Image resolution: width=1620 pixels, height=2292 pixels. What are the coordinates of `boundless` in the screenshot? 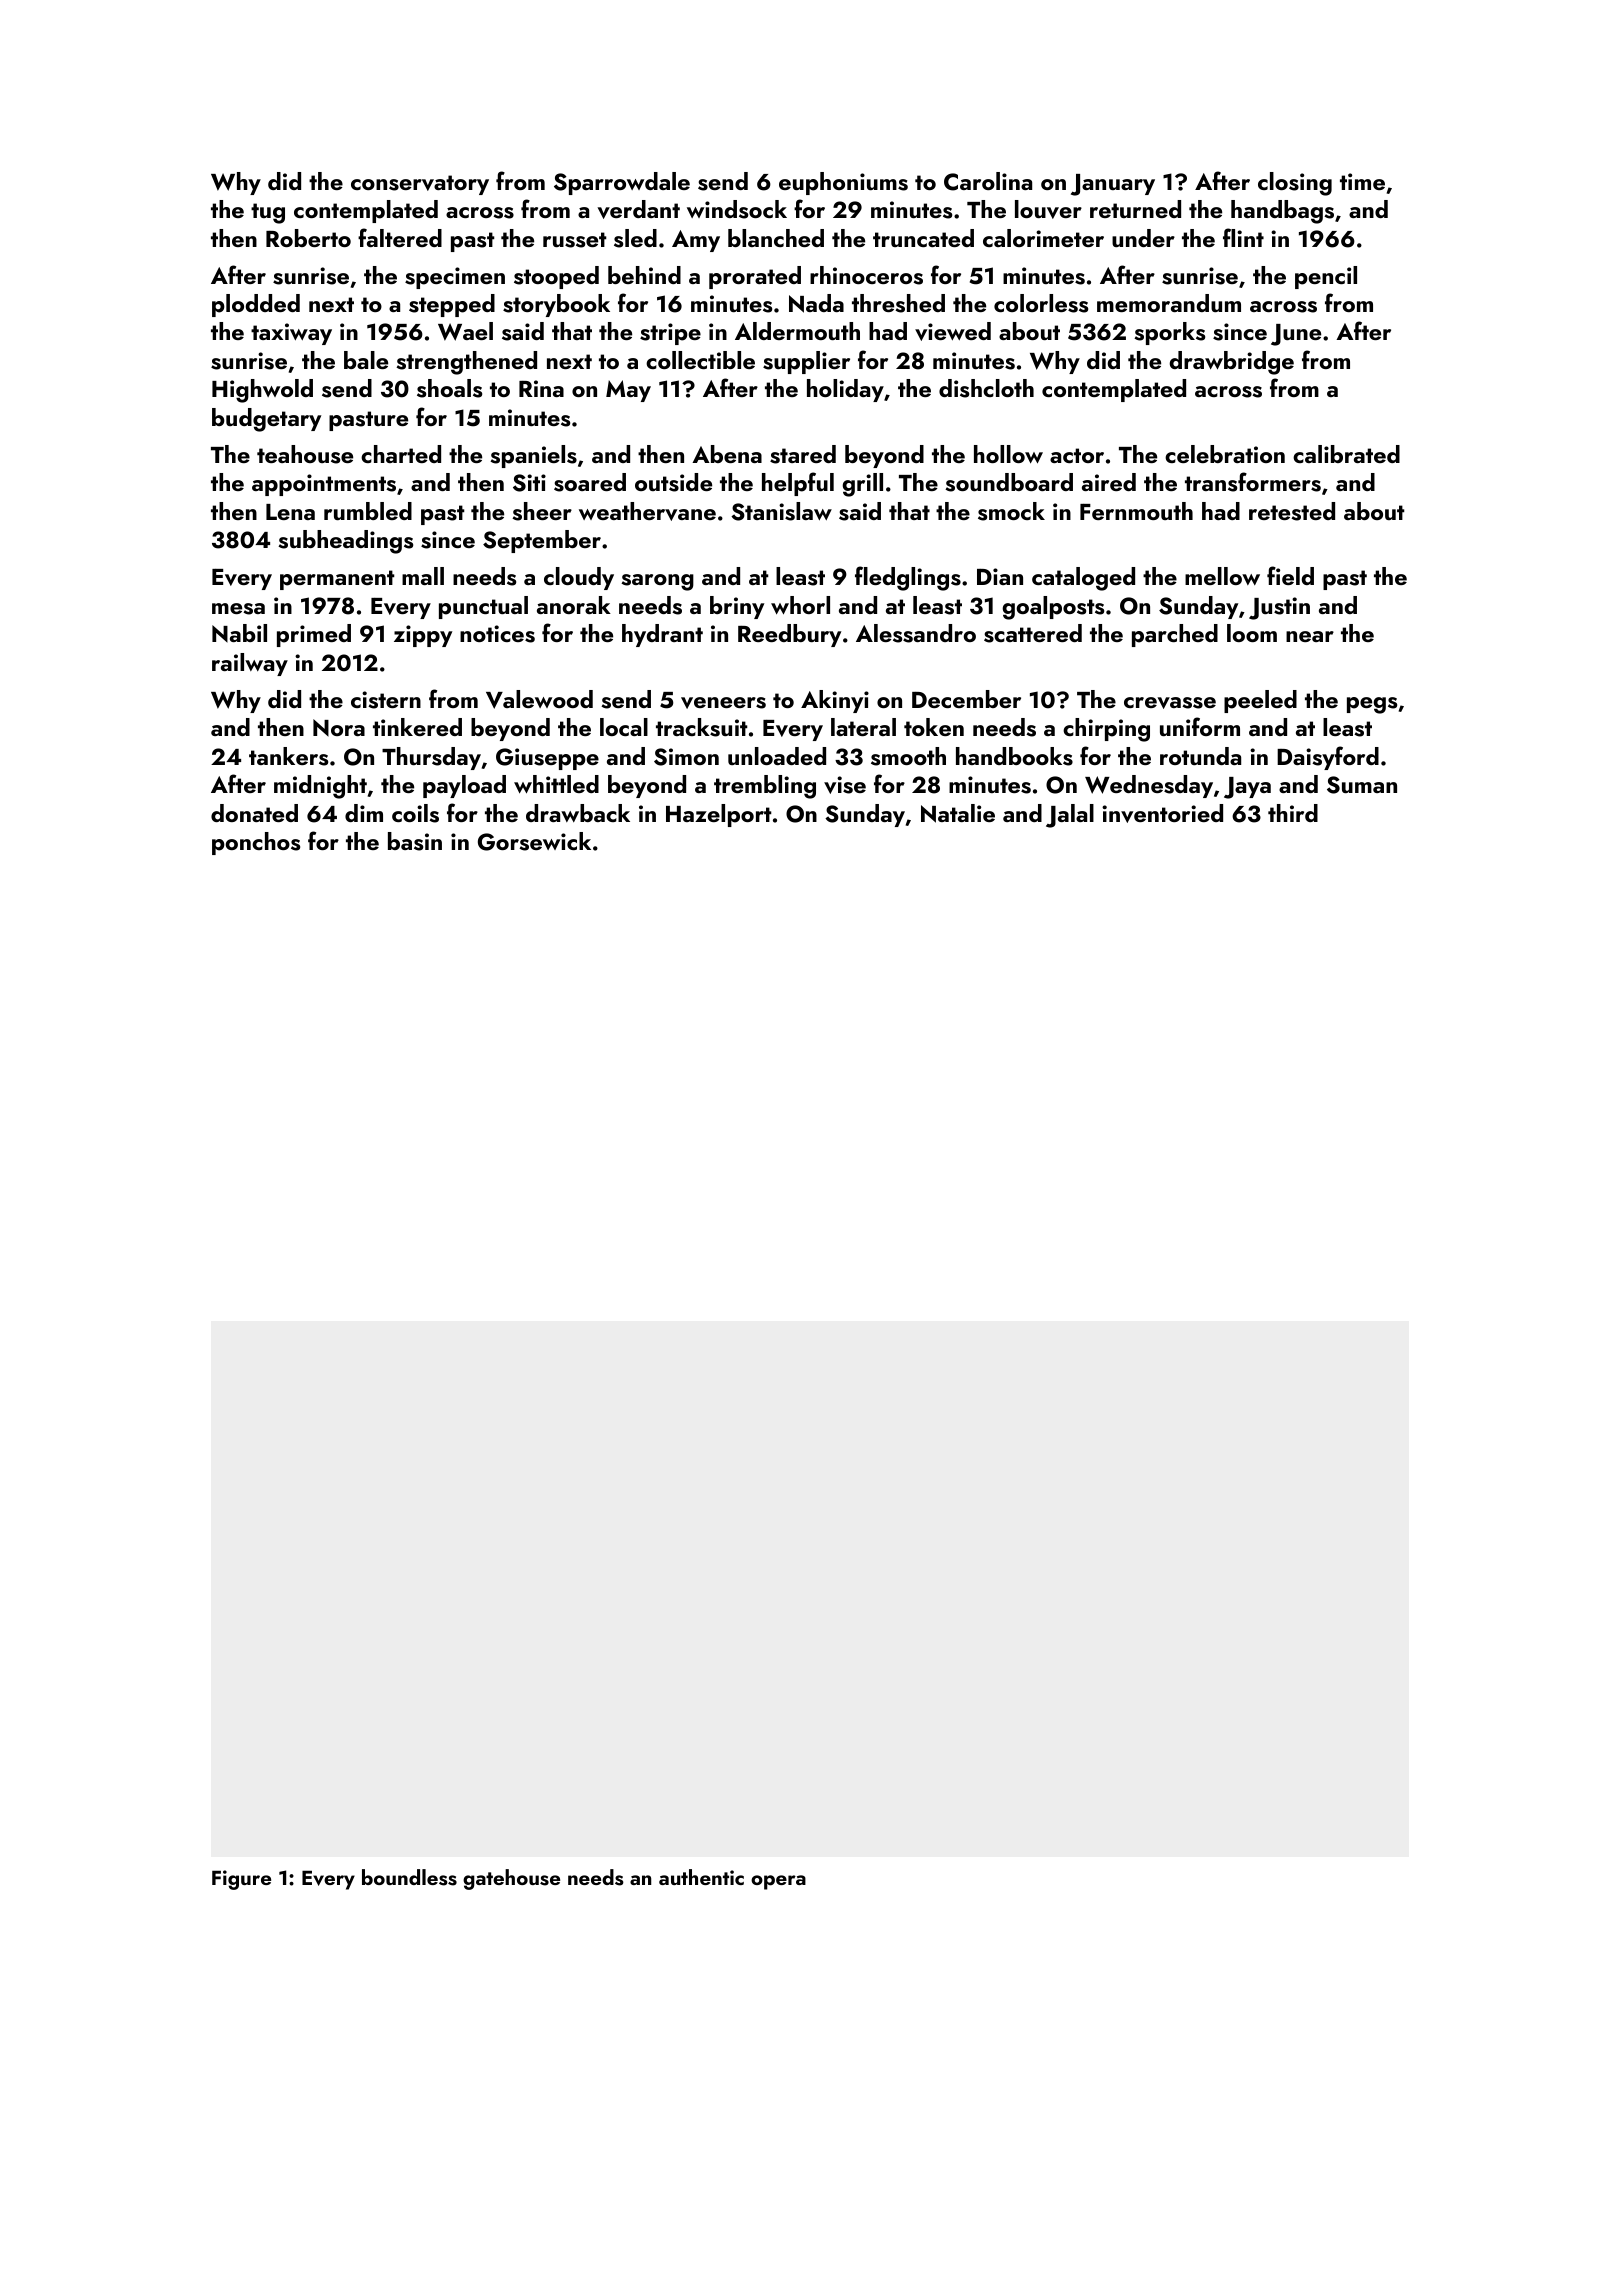 It's located at (409, 1877).
